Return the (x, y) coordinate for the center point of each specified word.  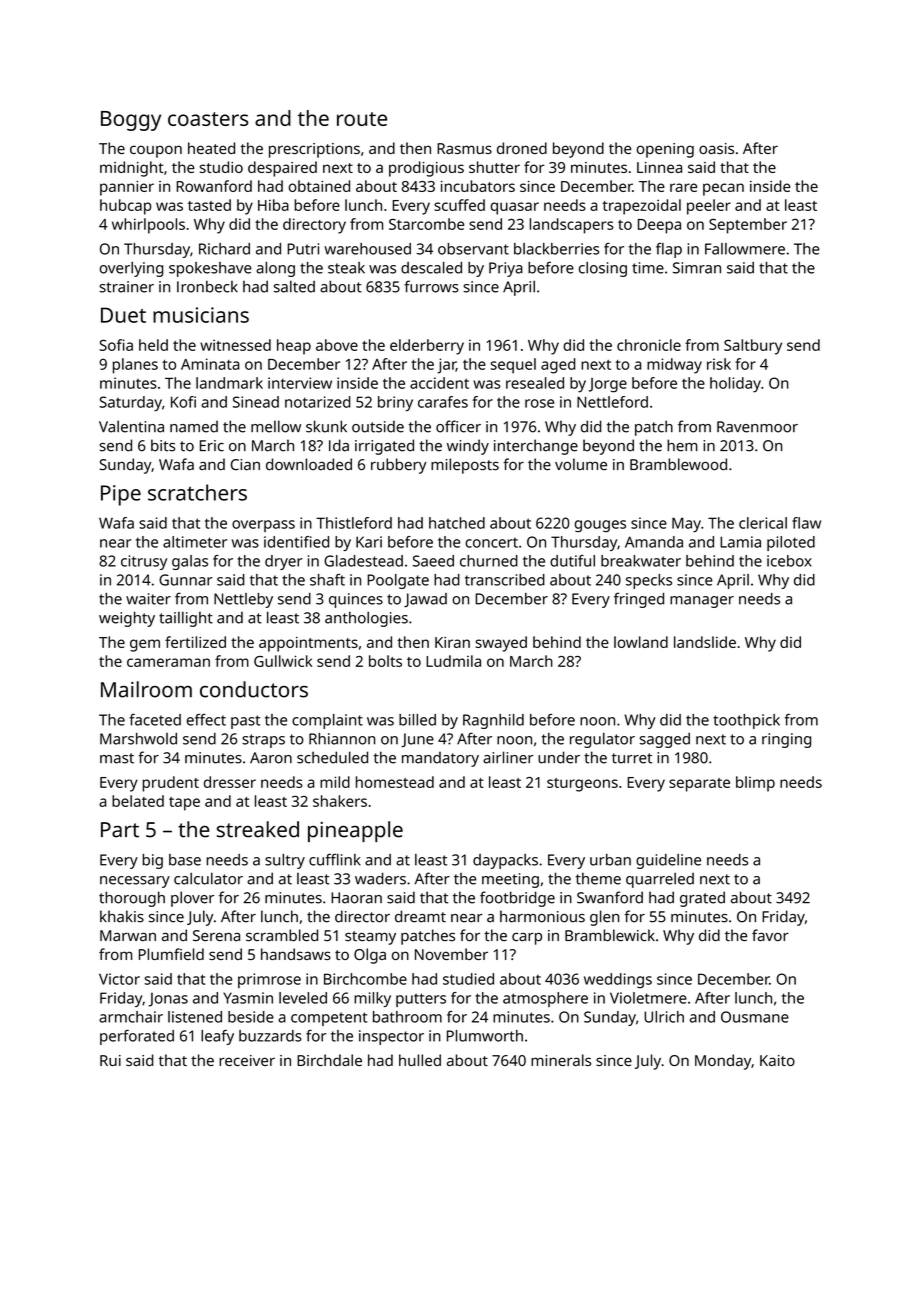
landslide (705, 642)
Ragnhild (493, 721)
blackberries (556, 249)
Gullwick (283, 661)
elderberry (427, 347)
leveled (303, 998)
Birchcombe (365, 979)
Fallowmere (745, 249)
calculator (208, 878)
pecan (723, 189)
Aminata (210, 364)
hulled (420, 1060)
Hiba (273, 205)
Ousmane (755, 1017)
